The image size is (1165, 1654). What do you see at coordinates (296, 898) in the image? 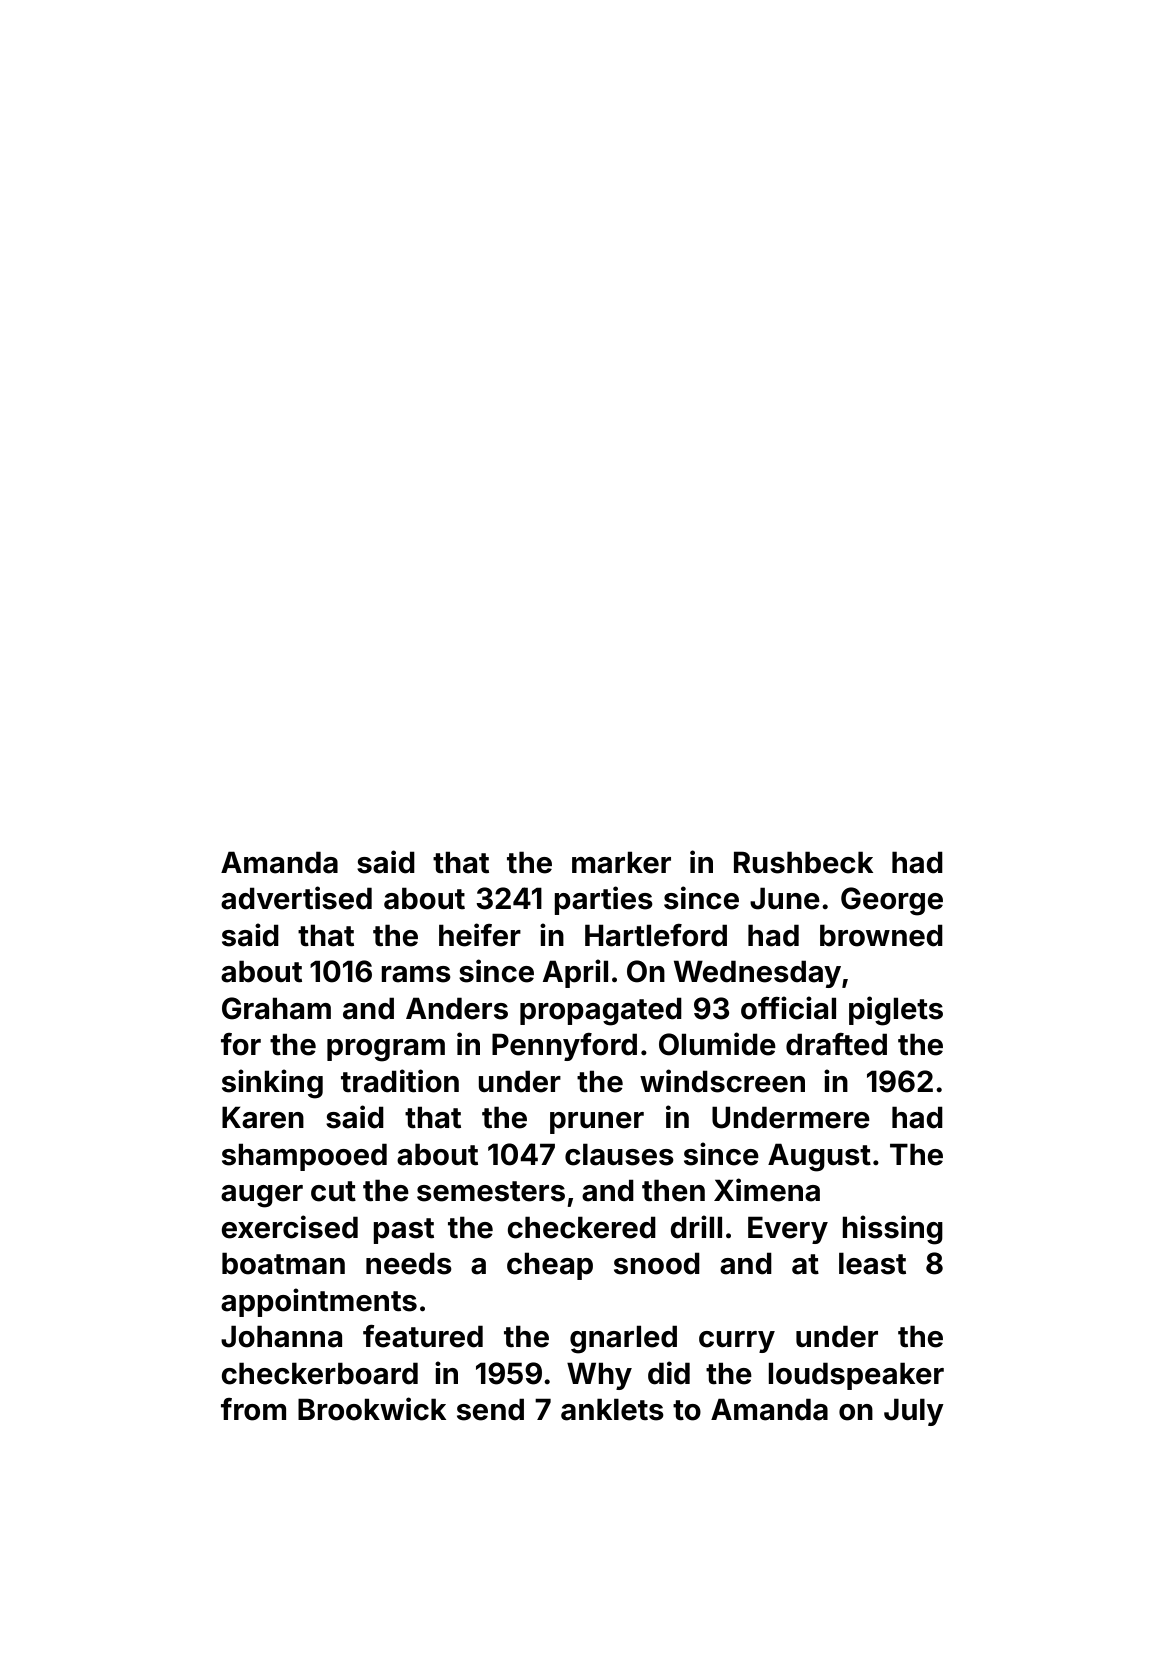
I see `advertised` at bounding box center [296, 898].
